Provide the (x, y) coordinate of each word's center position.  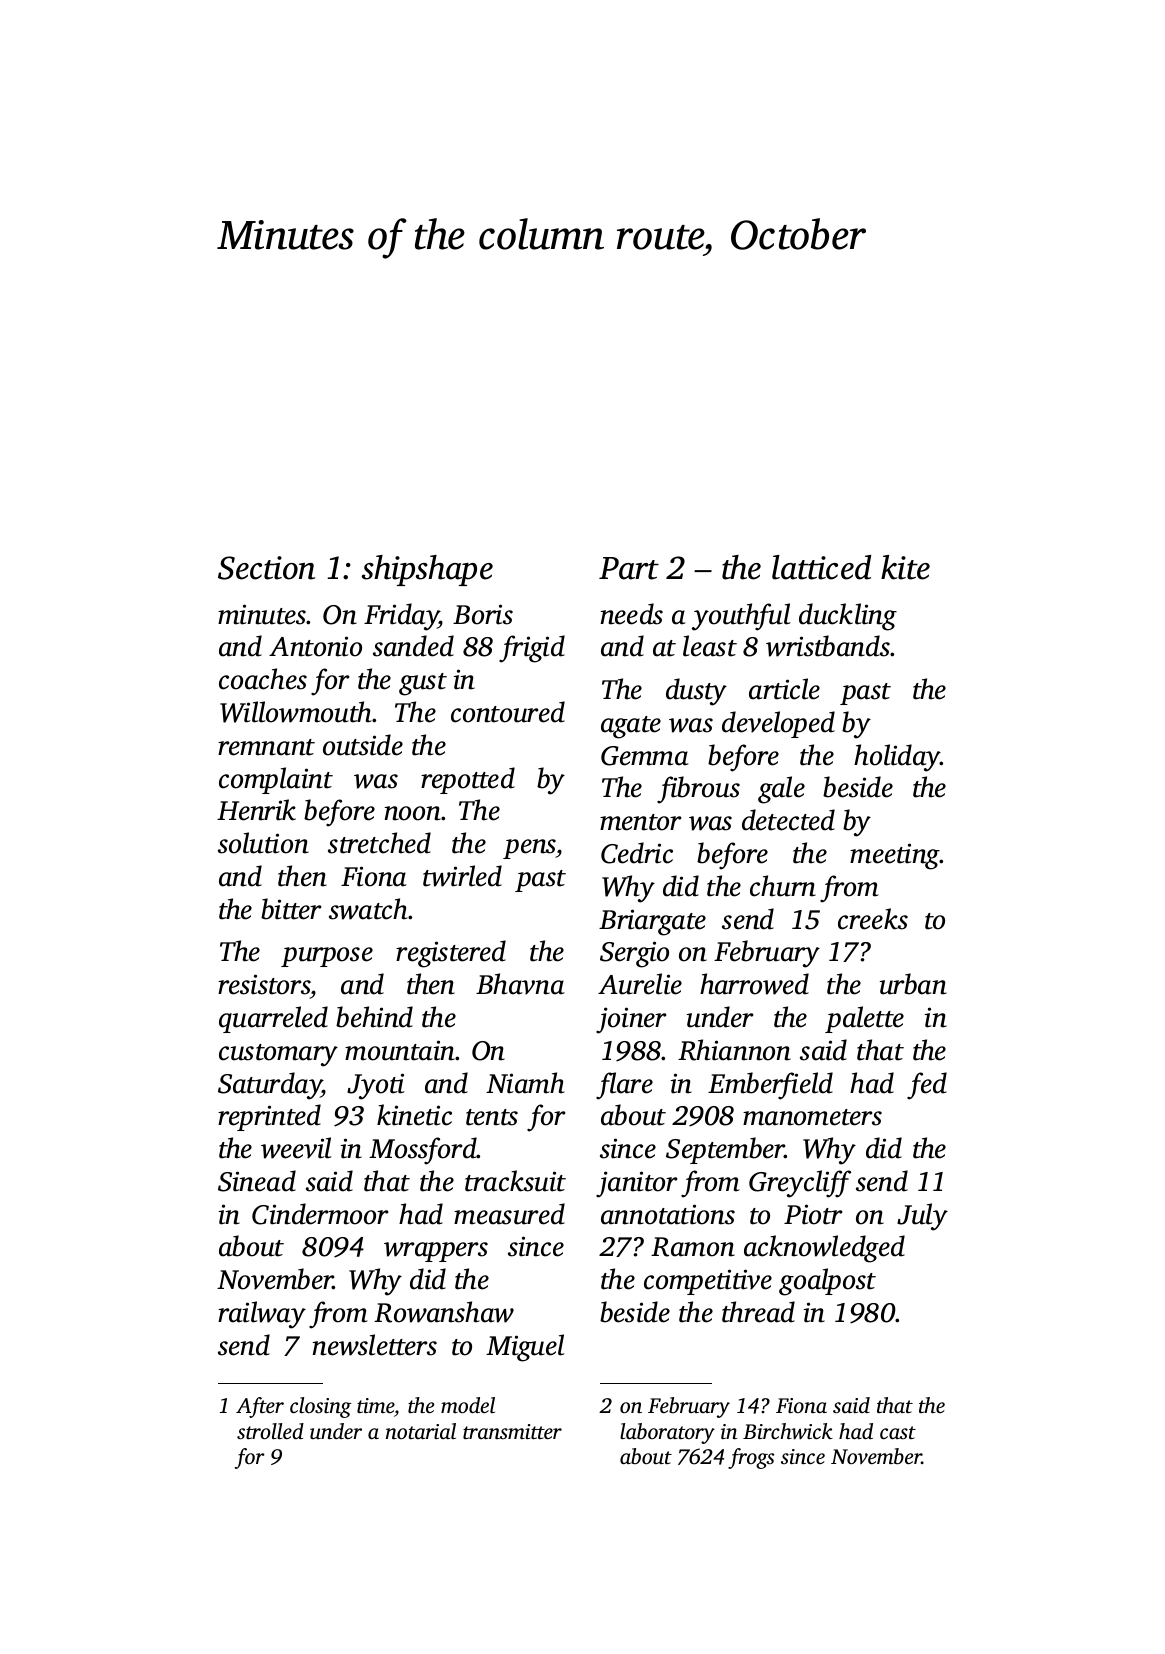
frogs (751, 1458)
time (375, 1405)
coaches (263, 679)
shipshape (427, 570)
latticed (821, 567)
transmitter (512, 1431)
